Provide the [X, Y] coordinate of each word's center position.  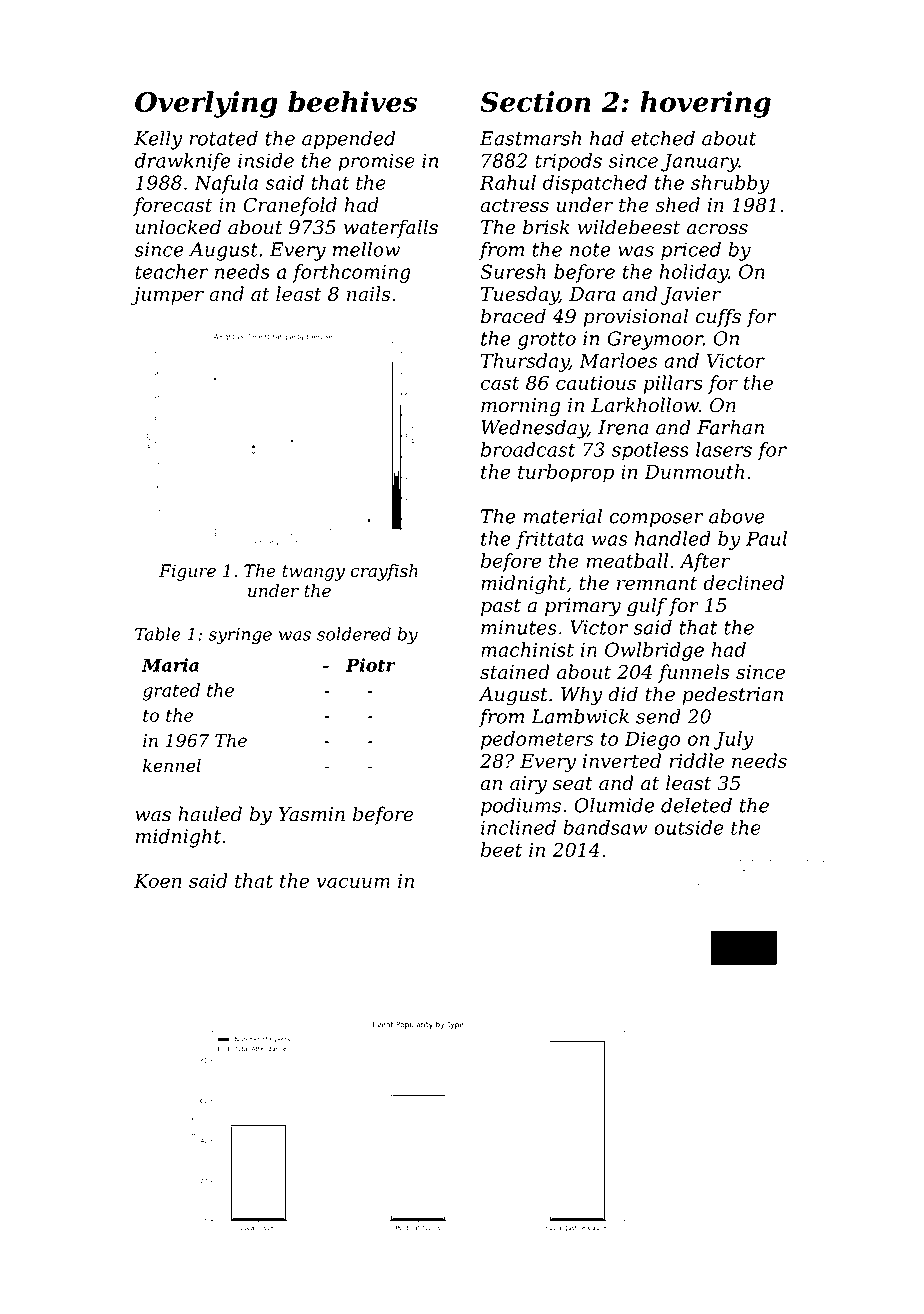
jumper [167, 296]
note [590, 250]
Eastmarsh [530, 138]
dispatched [595, 184]
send [658, 716]
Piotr [371, 665]
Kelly [158, 140]
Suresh [513, 271]
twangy [313, 573]
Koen [158, 881]
